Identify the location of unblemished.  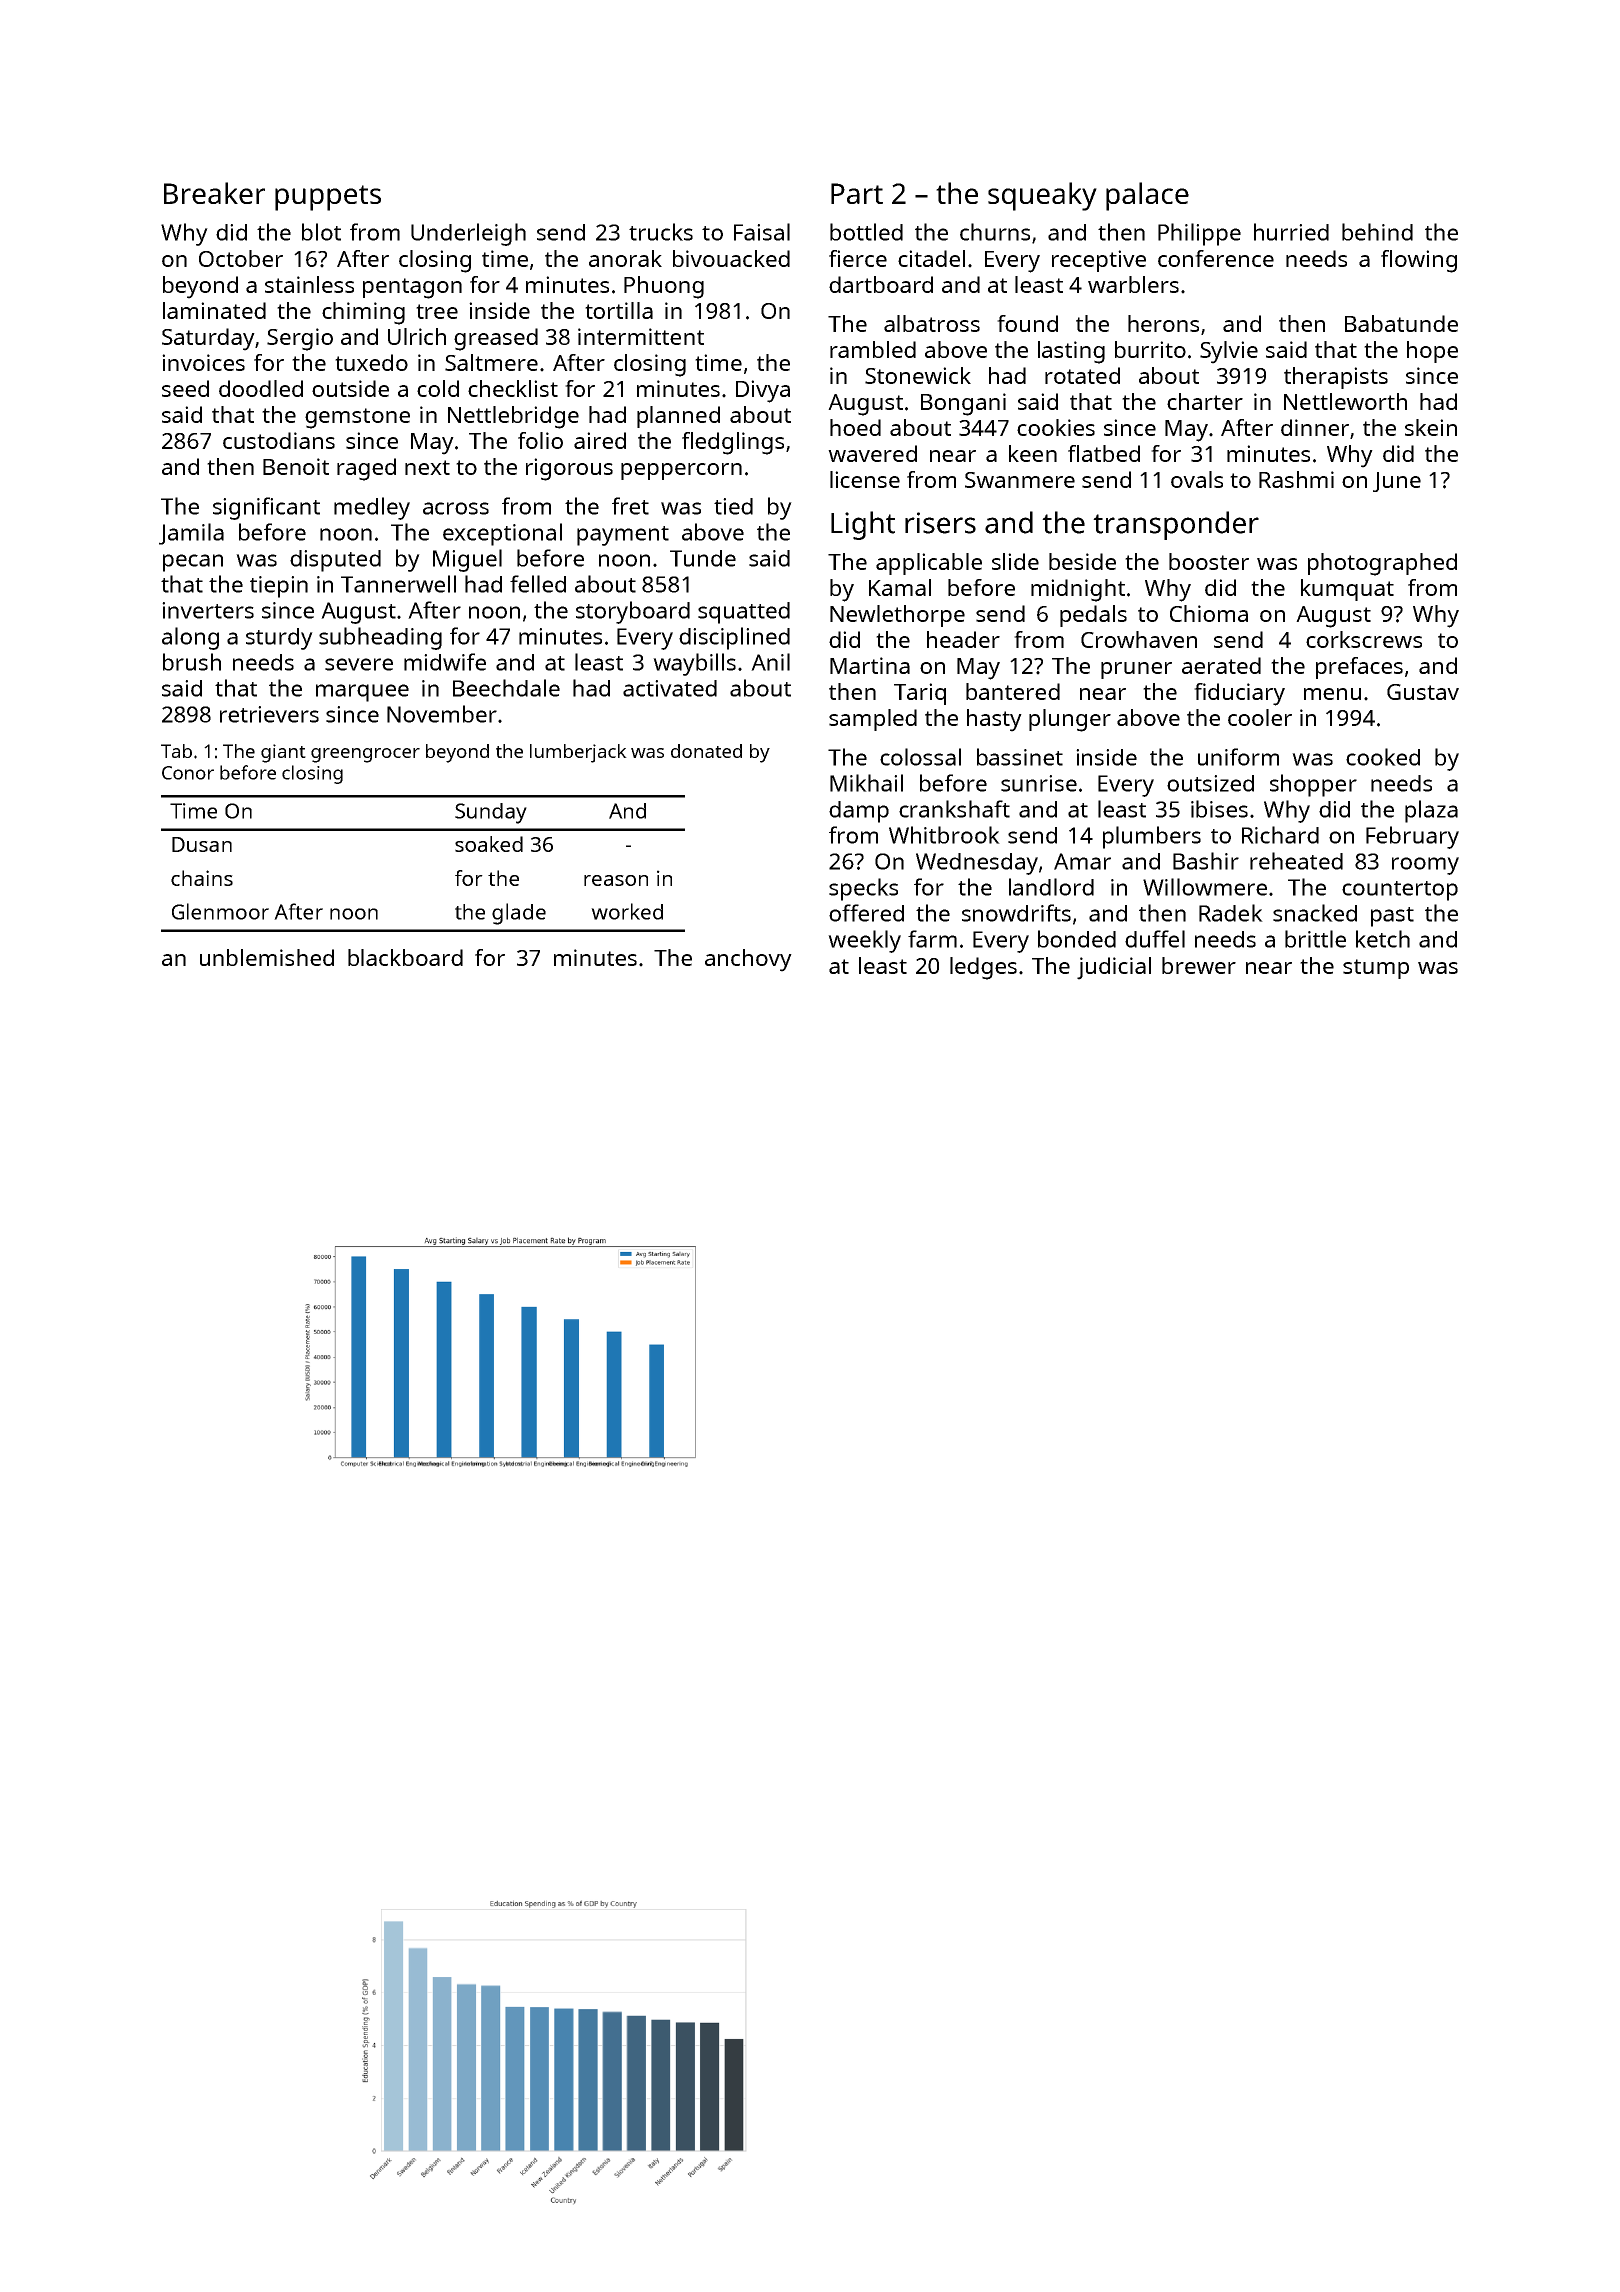
(267, 957).
